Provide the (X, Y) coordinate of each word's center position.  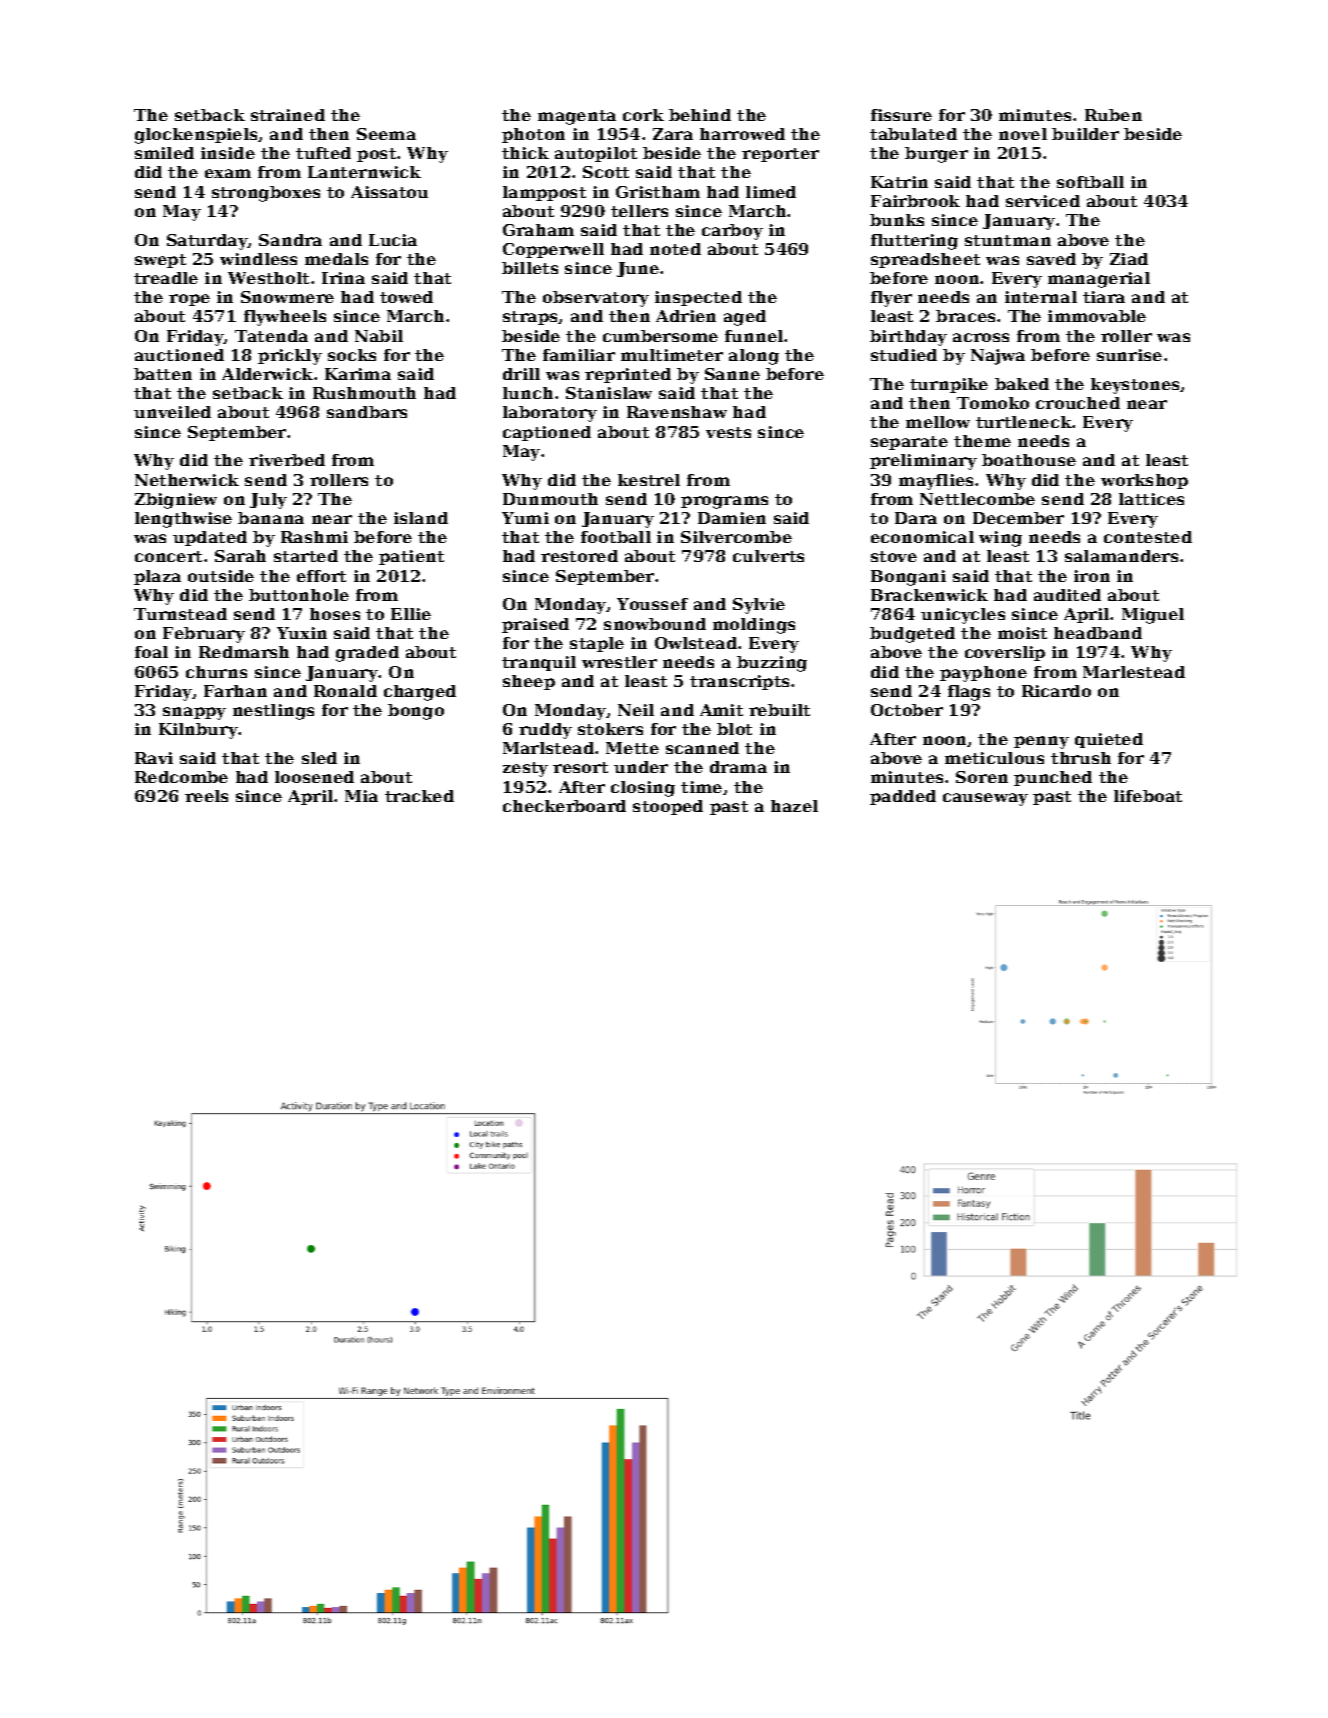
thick (525, 153)
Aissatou (389, 192)
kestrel (649, 480)
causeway (985, 799)
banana (271, 518)
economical (922, 537)
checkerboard (564, 806)
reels (206, 796)
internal (1041, 297)
